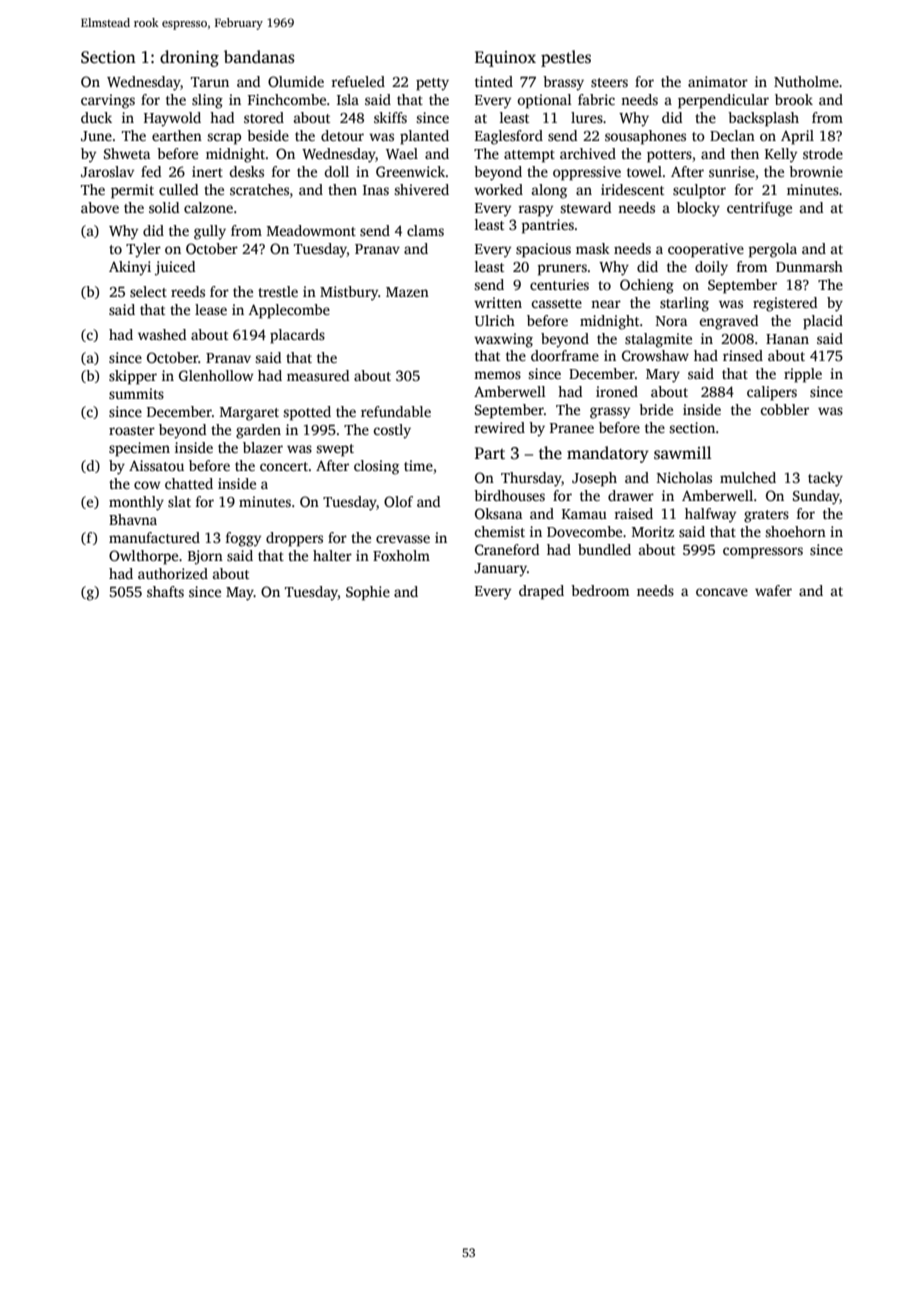 This screenshot has height=1314, width=924. I want to click on reeds, so click(188, 291).
